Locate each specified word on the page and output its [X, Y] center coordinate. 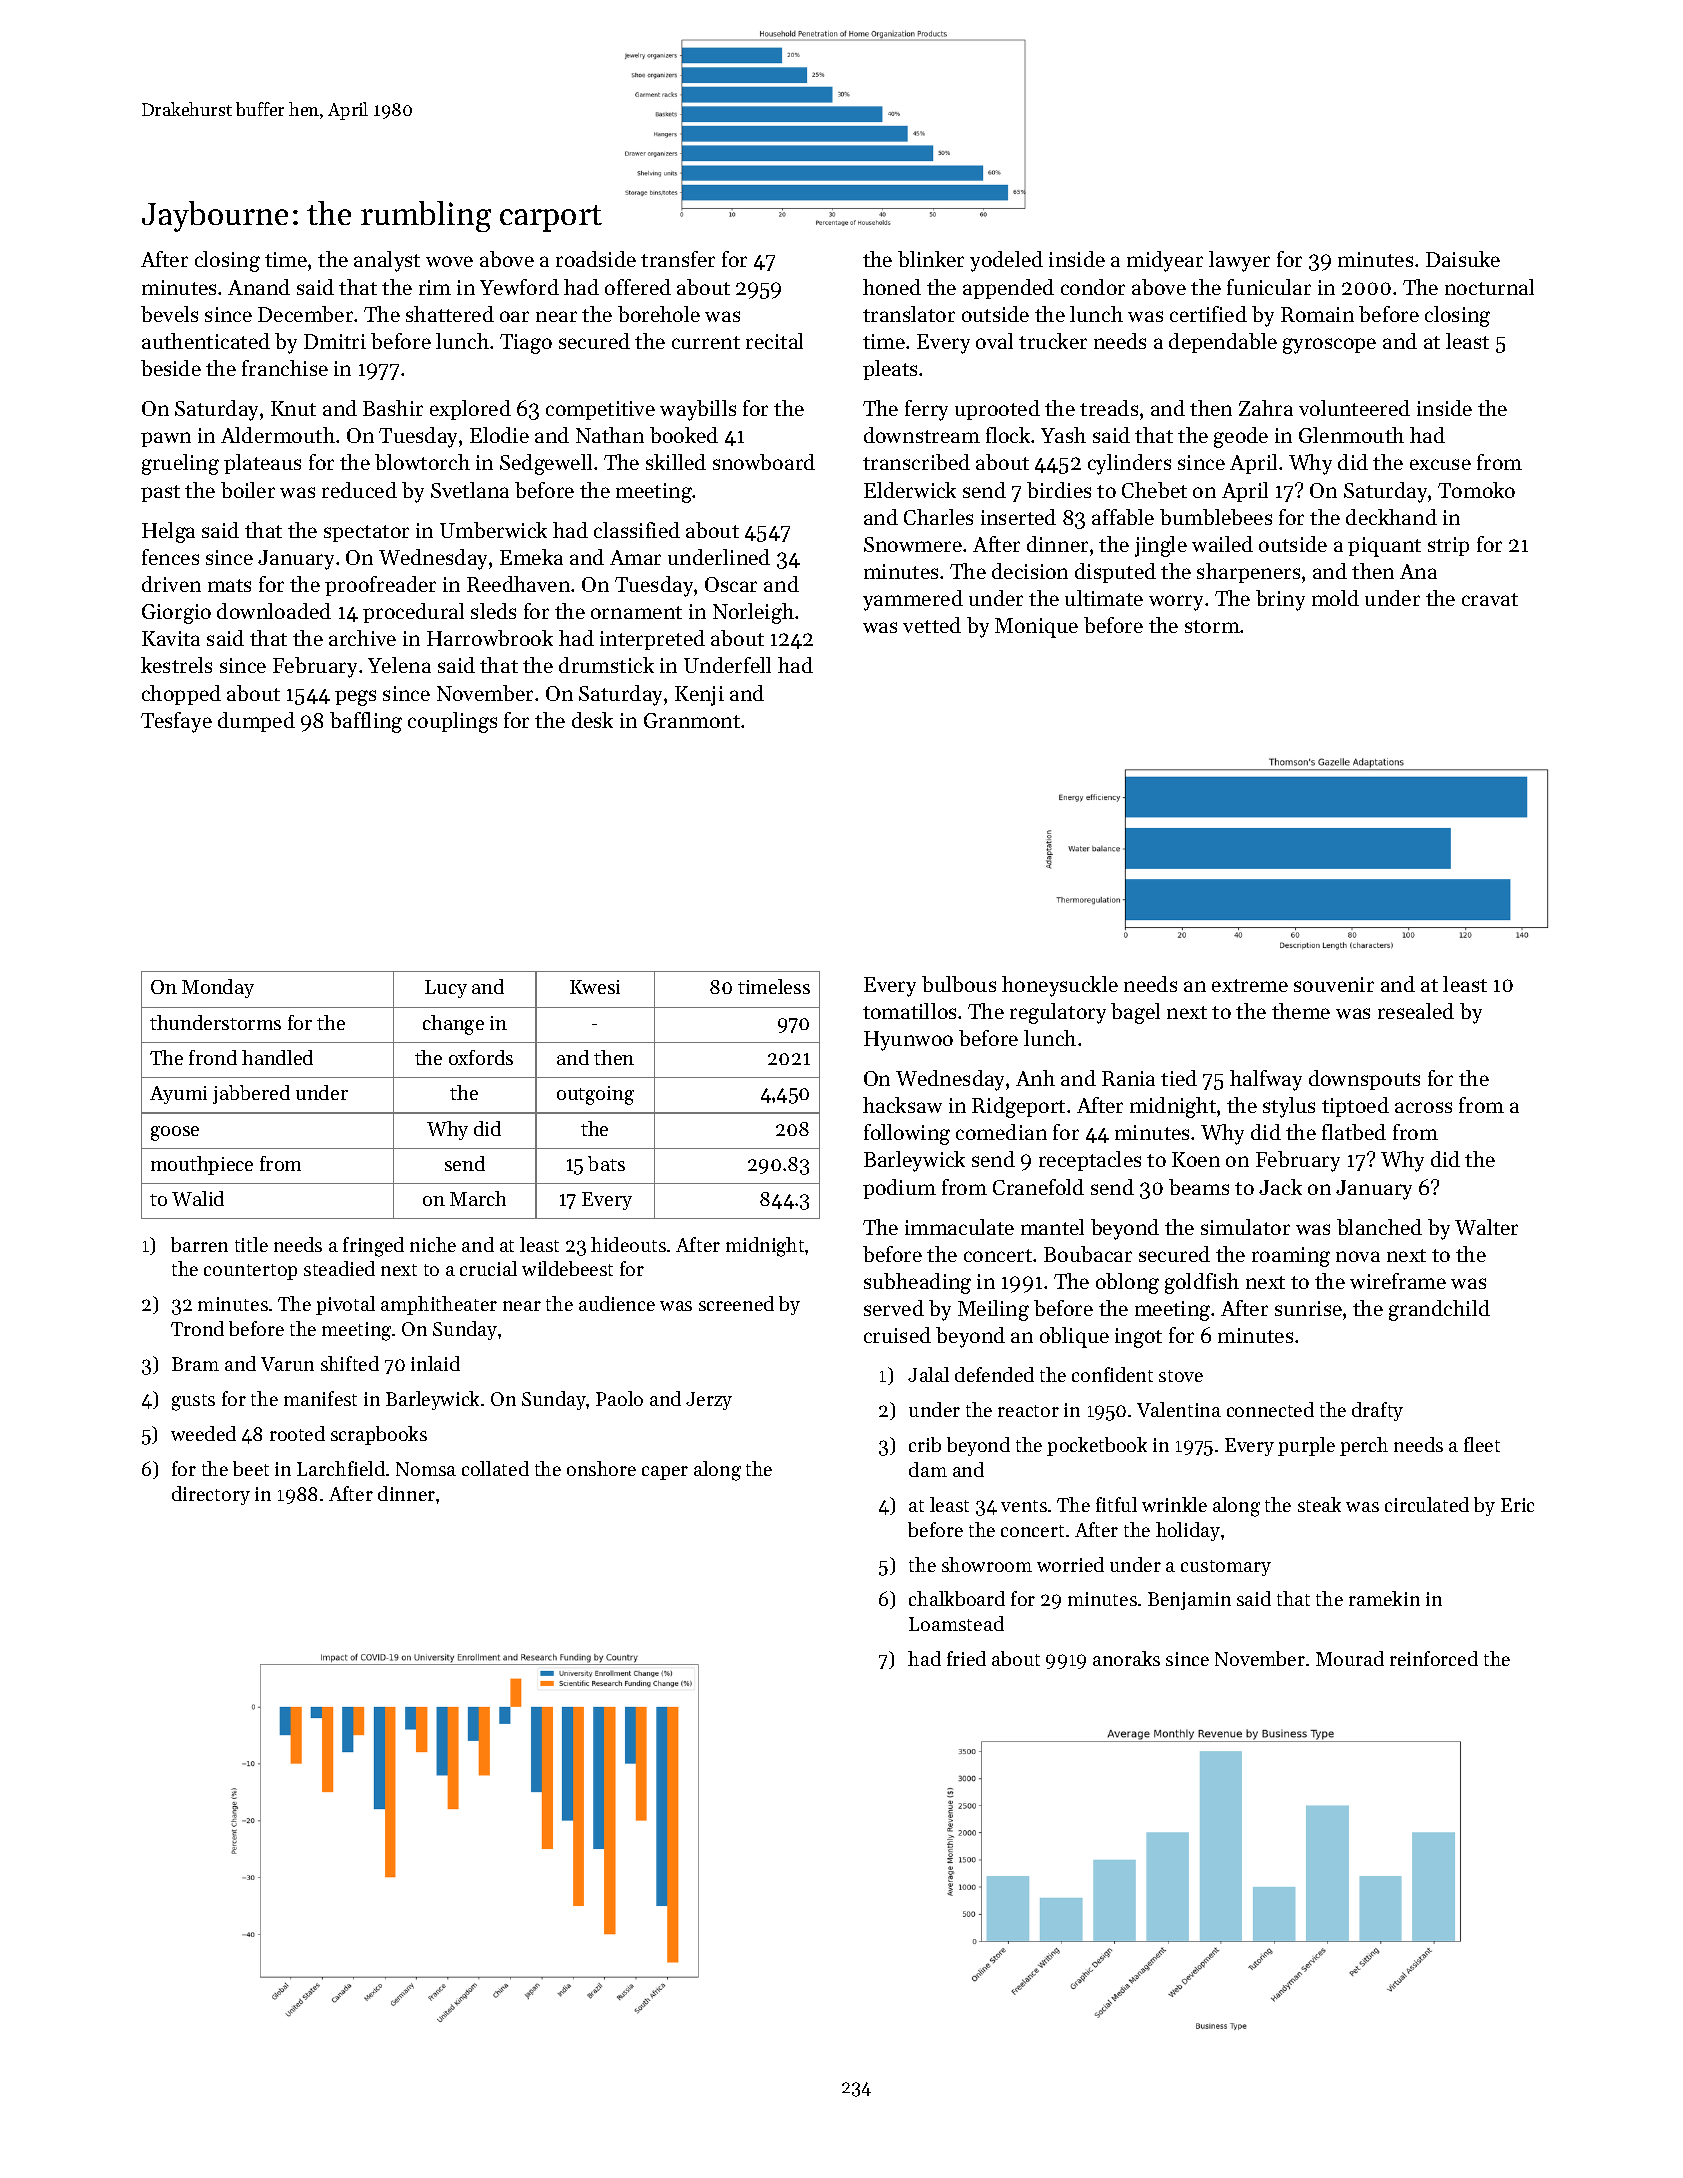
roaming [1291, 1257]
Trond [197, 1328]
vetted [932, 625]
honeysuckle [1060, 986]
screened [736, 1303]
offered [638, 287]
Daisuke [1463, 259]
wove [449, 261]
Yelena [399, 665]
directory [211, 1495]
